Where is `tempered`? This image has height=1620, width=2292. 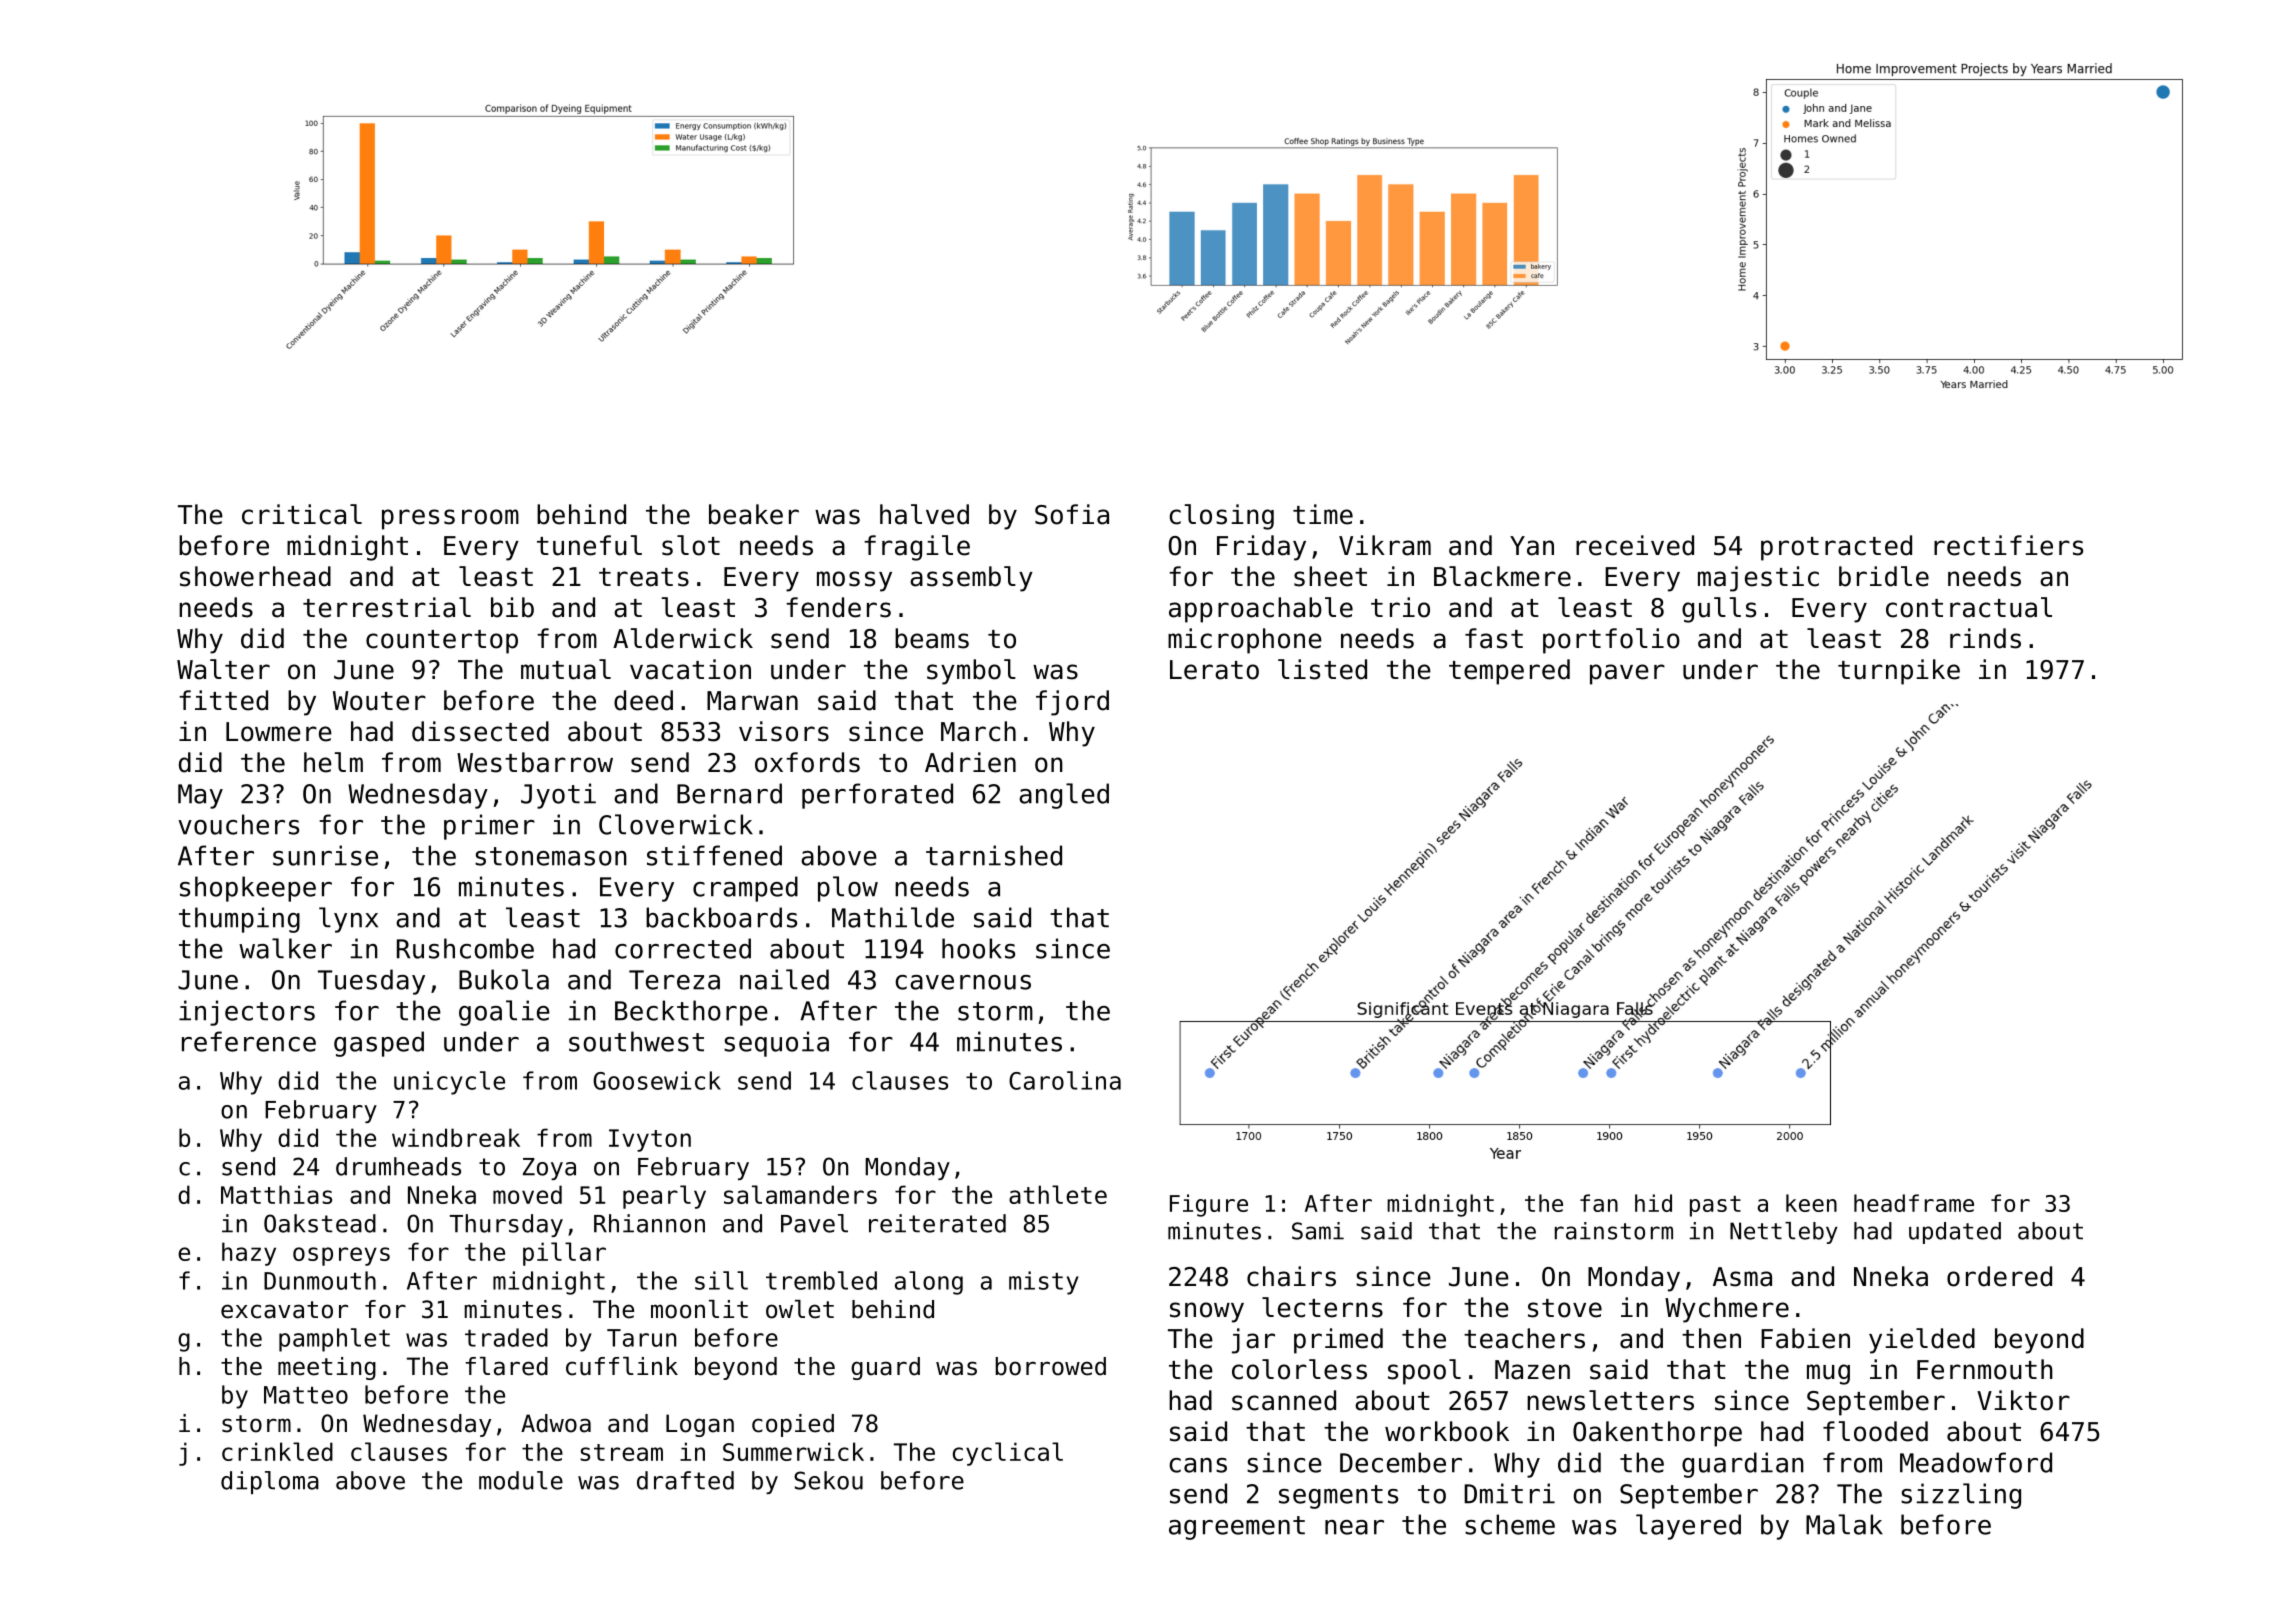
tempered is located at coordinates (1509, 672).
